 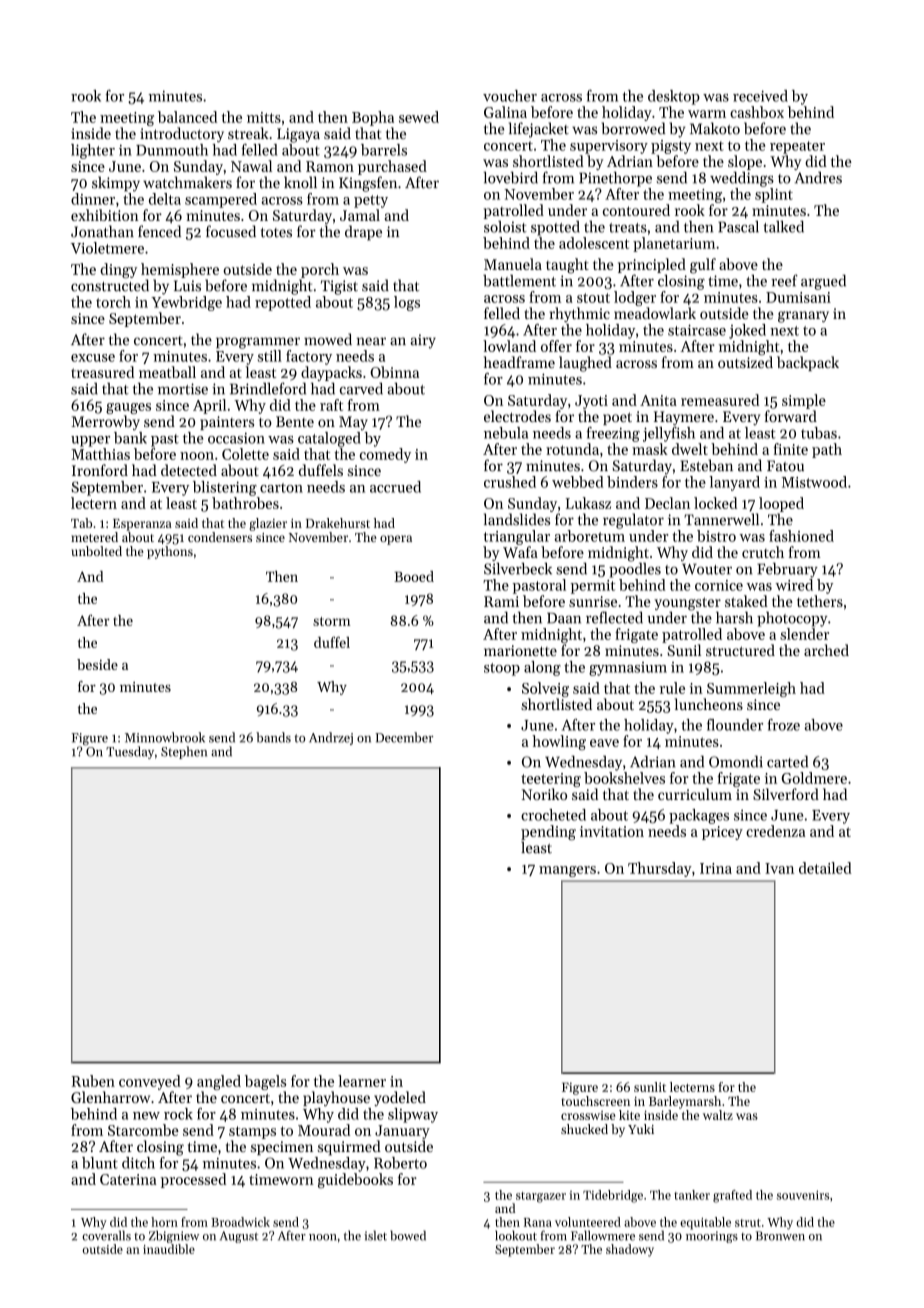 What do you see at coordinates (184, 752) in the document?
I see `Stephen` at bounding box center [184, 752].
